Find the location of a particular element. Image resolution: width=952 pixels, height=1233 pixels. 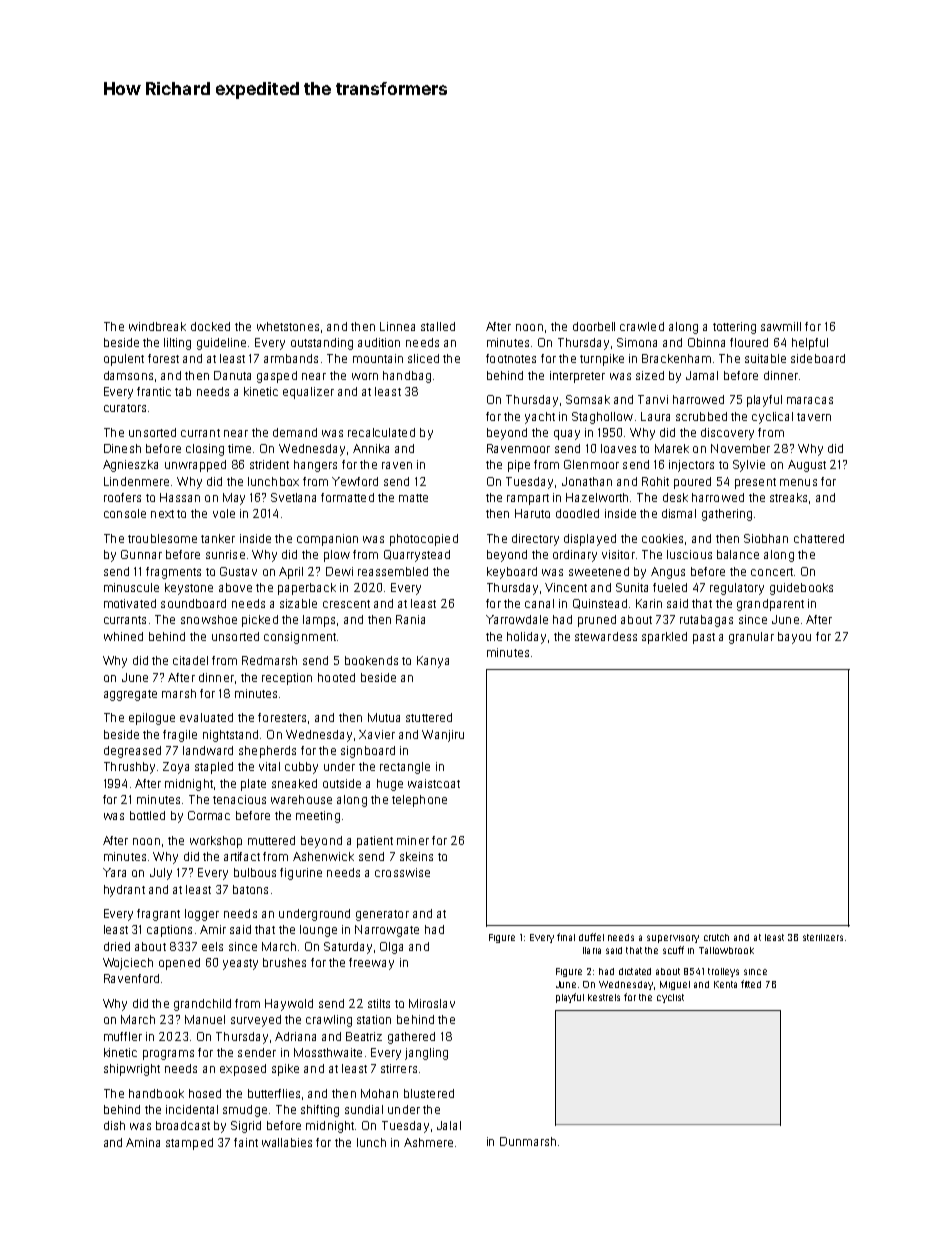

cyclist is located at coordinates (670, 998).
